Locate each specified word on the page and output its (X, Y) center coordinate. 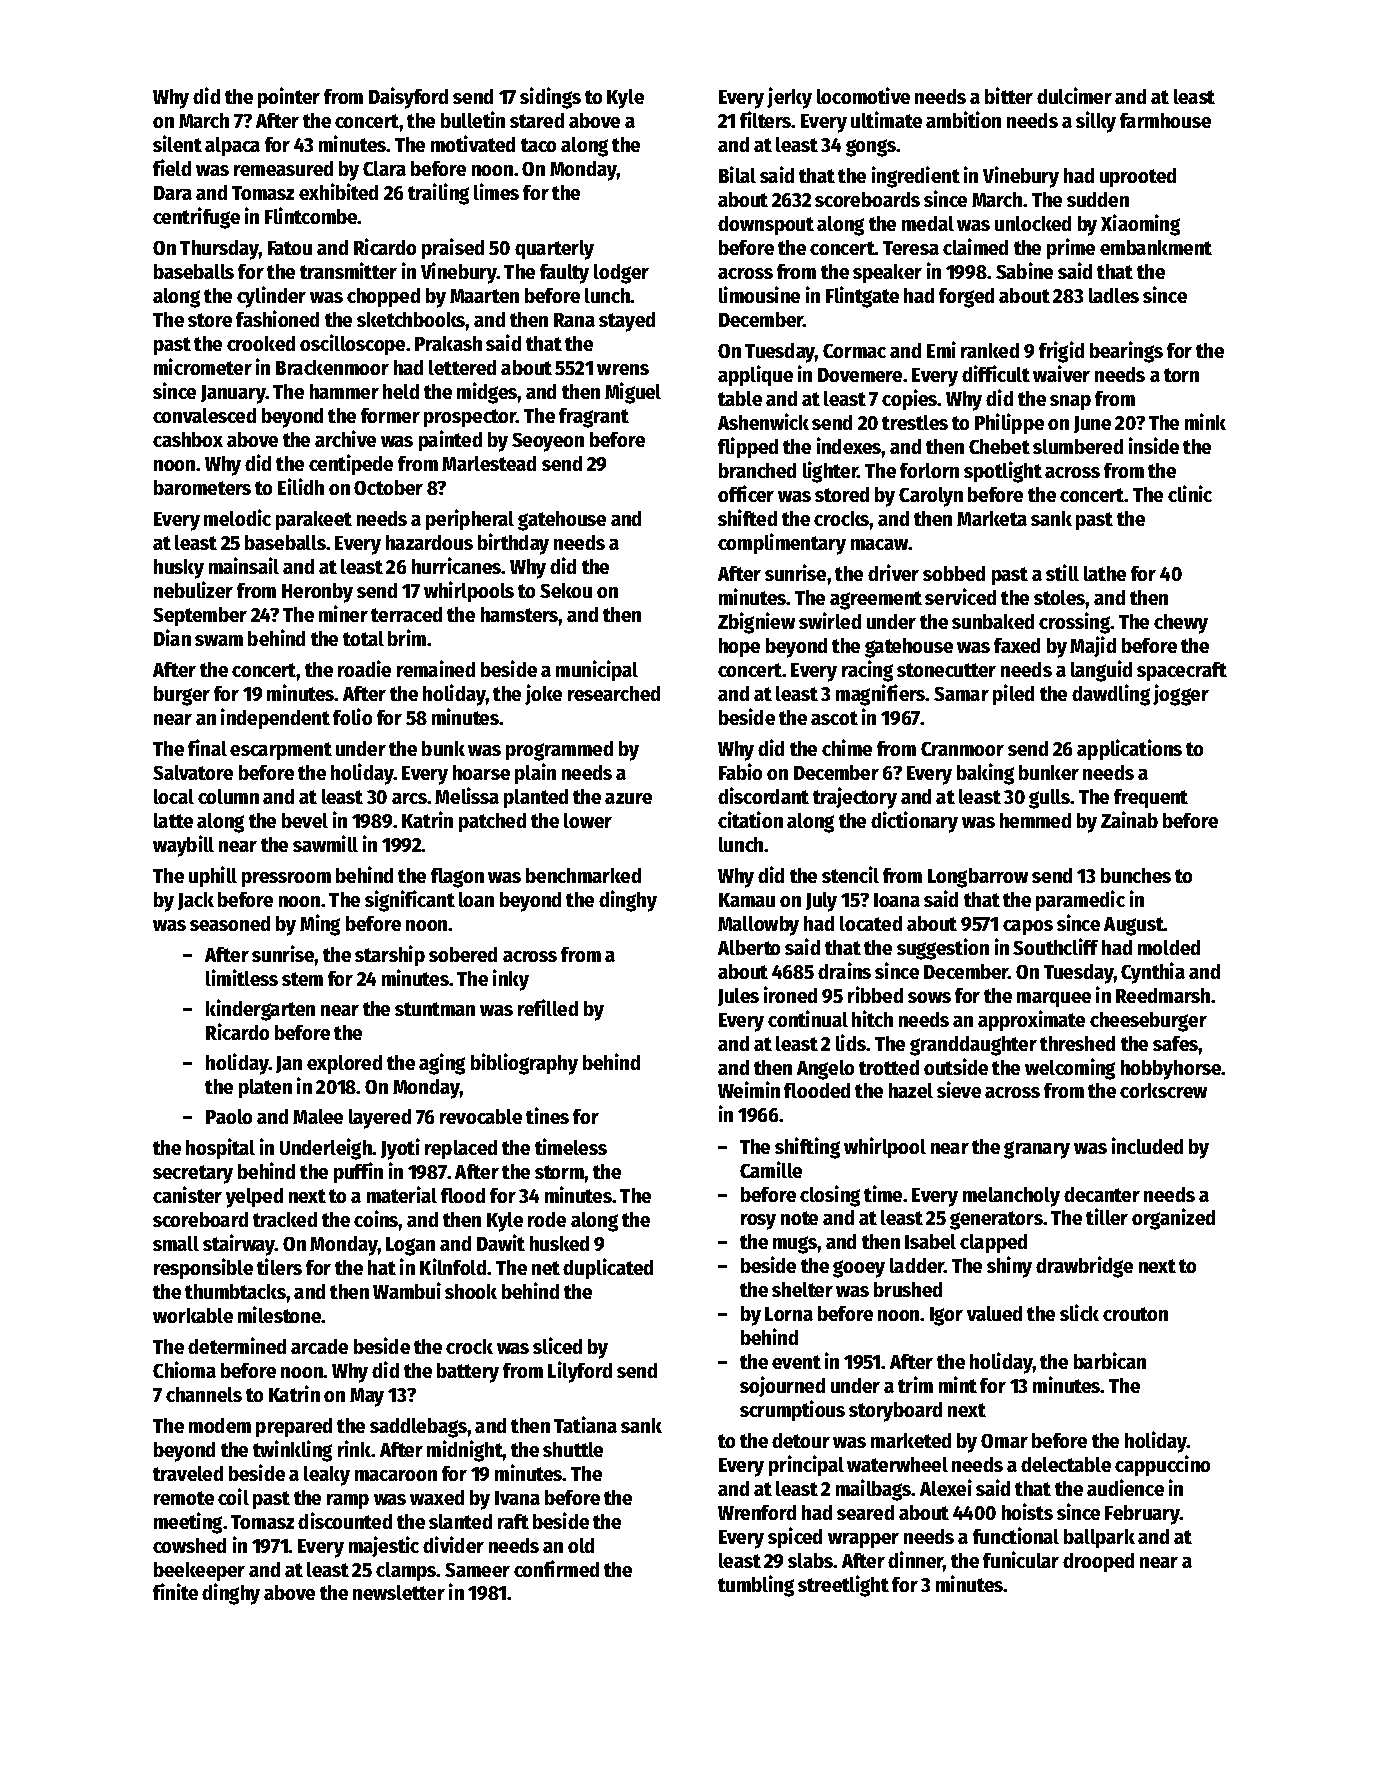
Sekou (566, 590)
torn (1181, 375)
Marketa (992, 518)
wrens (623, 369)
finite (175, 1591)
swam (219, 640)
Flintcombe (311, 215)
